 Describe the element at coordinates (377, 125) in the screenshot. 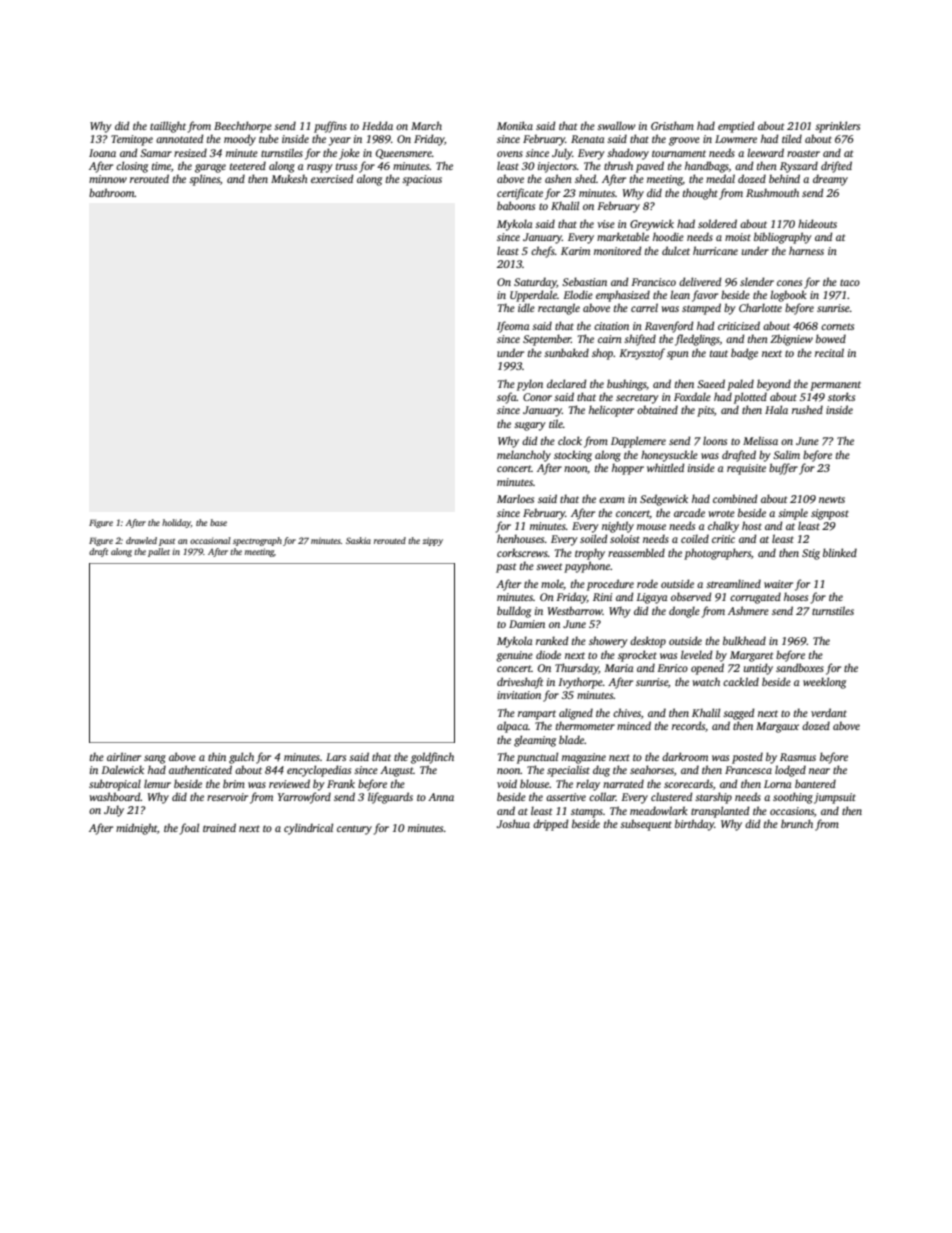

I see `Hedda` at that location.
